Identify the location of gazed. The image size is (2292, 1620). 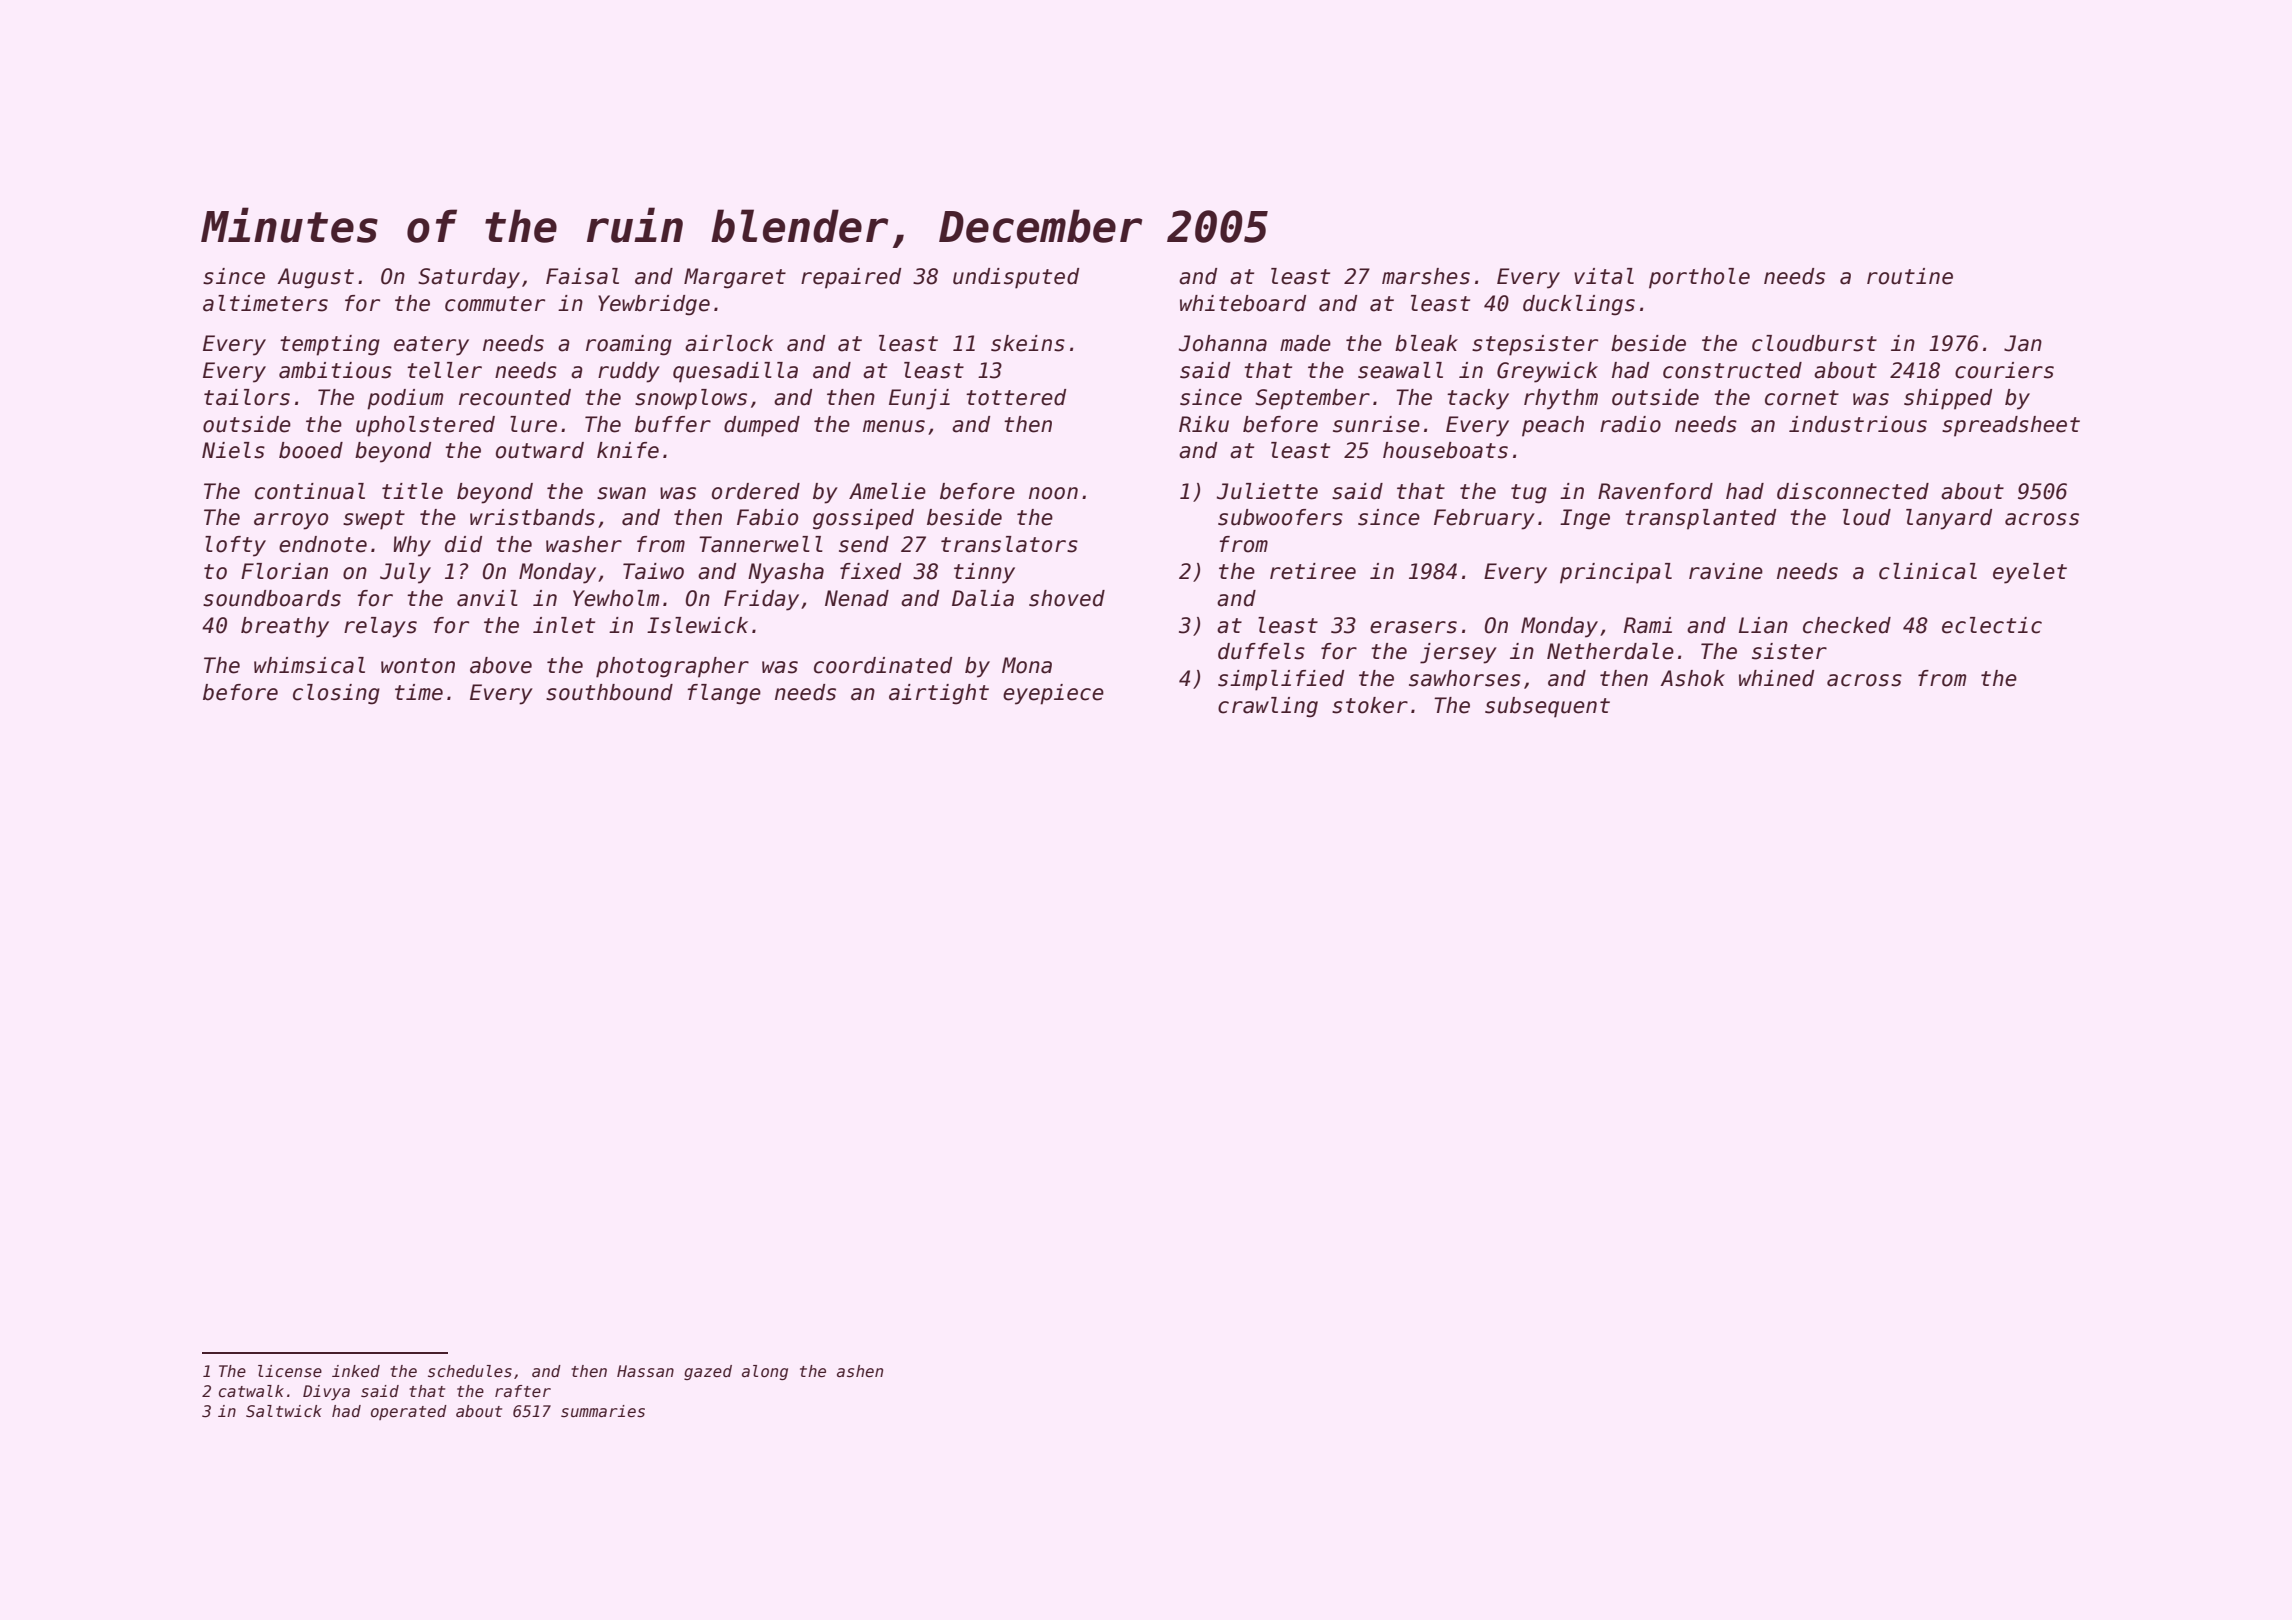
(708, 1372).
